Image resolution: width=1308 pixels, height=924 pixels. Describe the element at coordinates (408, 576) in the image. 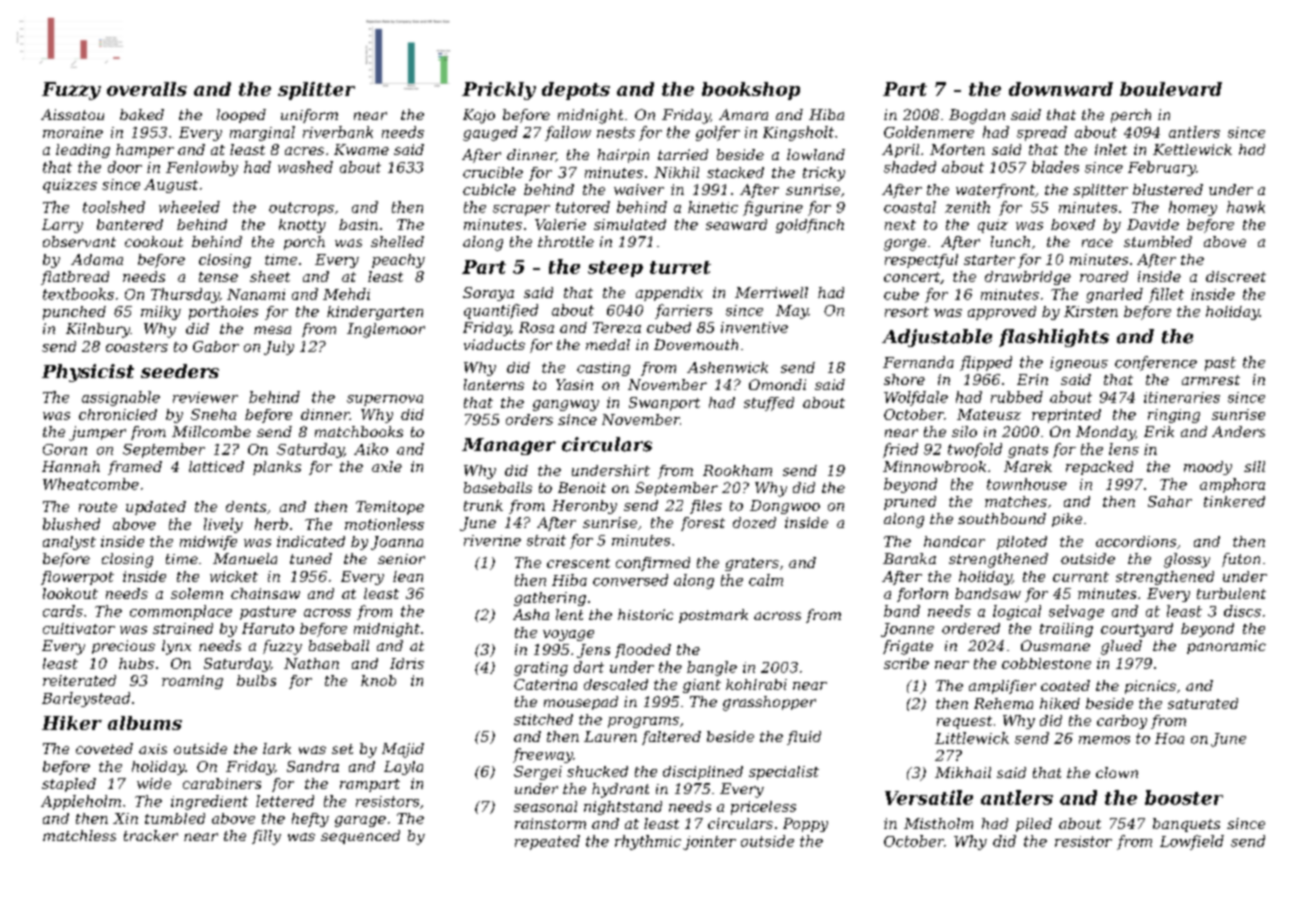

I see `lean` at that location.
